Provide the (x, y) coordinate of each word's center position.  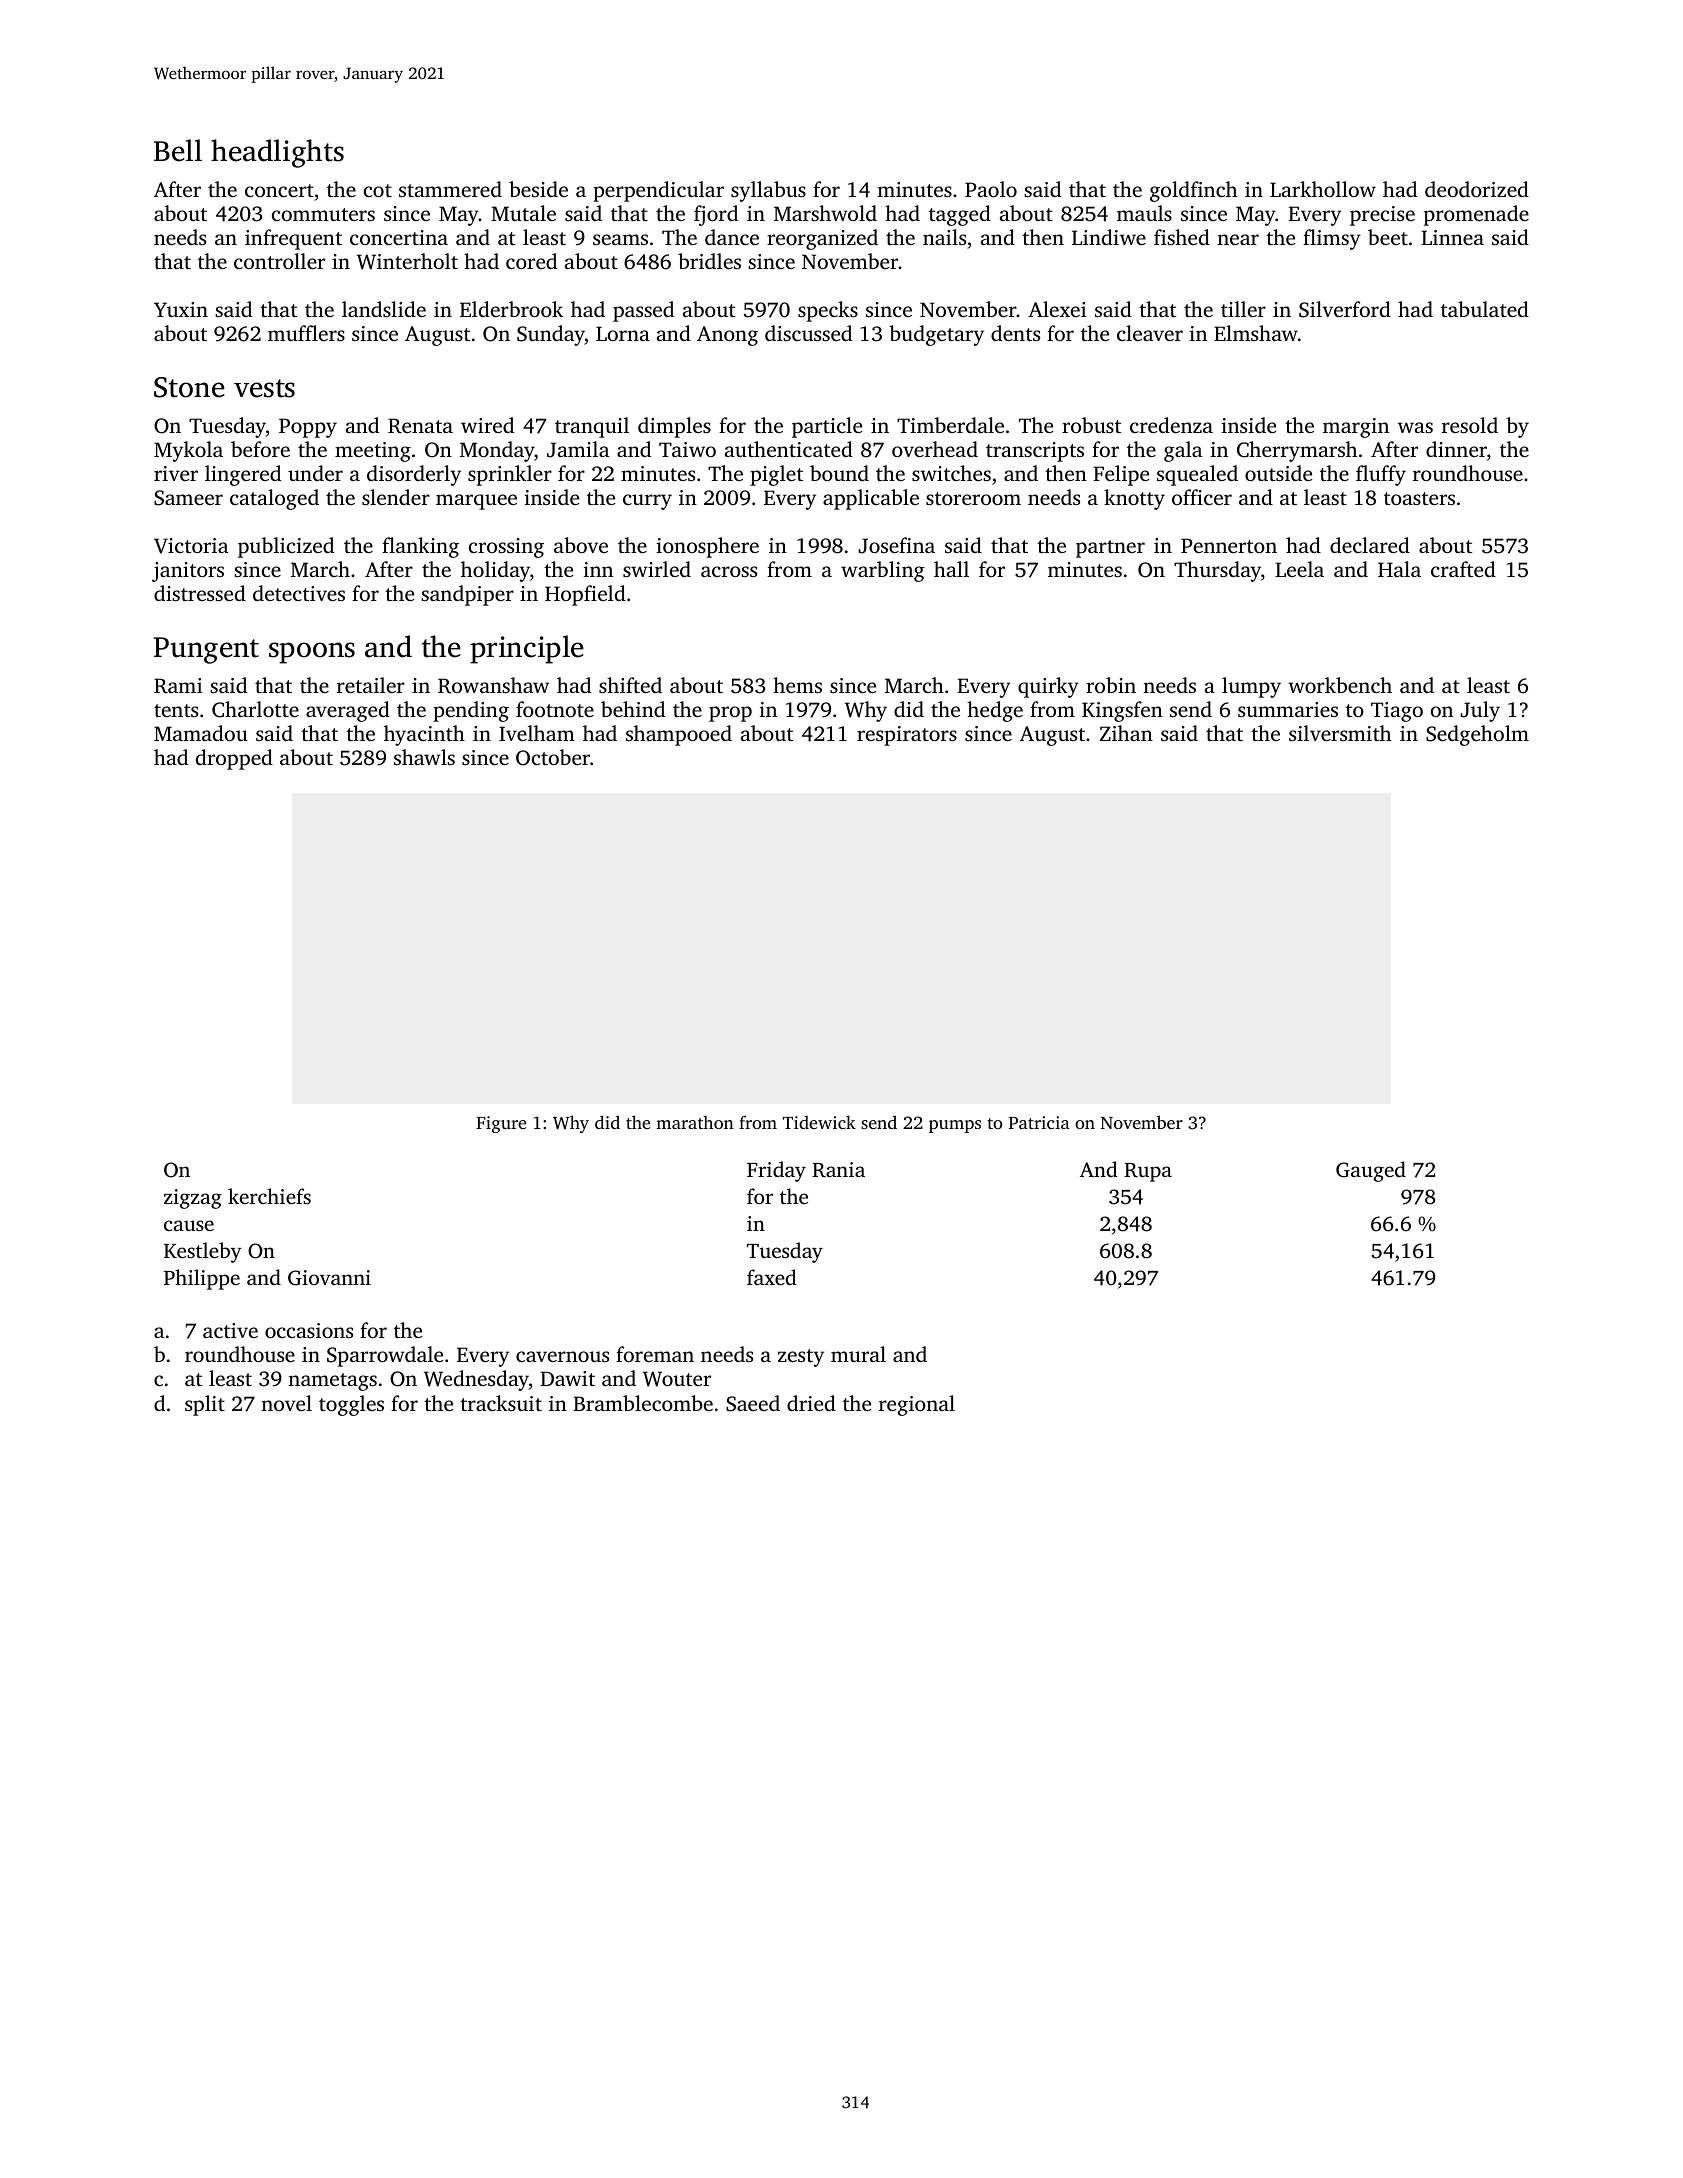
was (1415, 427)
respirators (907, 736)
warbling (883, 571)
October (553, 757)
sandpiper (467, 595)
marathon (695, 1122)
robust (1091, 425)
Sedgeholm (1477, 735)
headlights (277, 153)
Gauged (1371, 1171)
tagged (960, 215)
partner (1110, 549)
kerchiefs (269, 1196)
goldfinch (1193, 191)
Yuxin (181, 309)
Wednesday (476, 1380)
